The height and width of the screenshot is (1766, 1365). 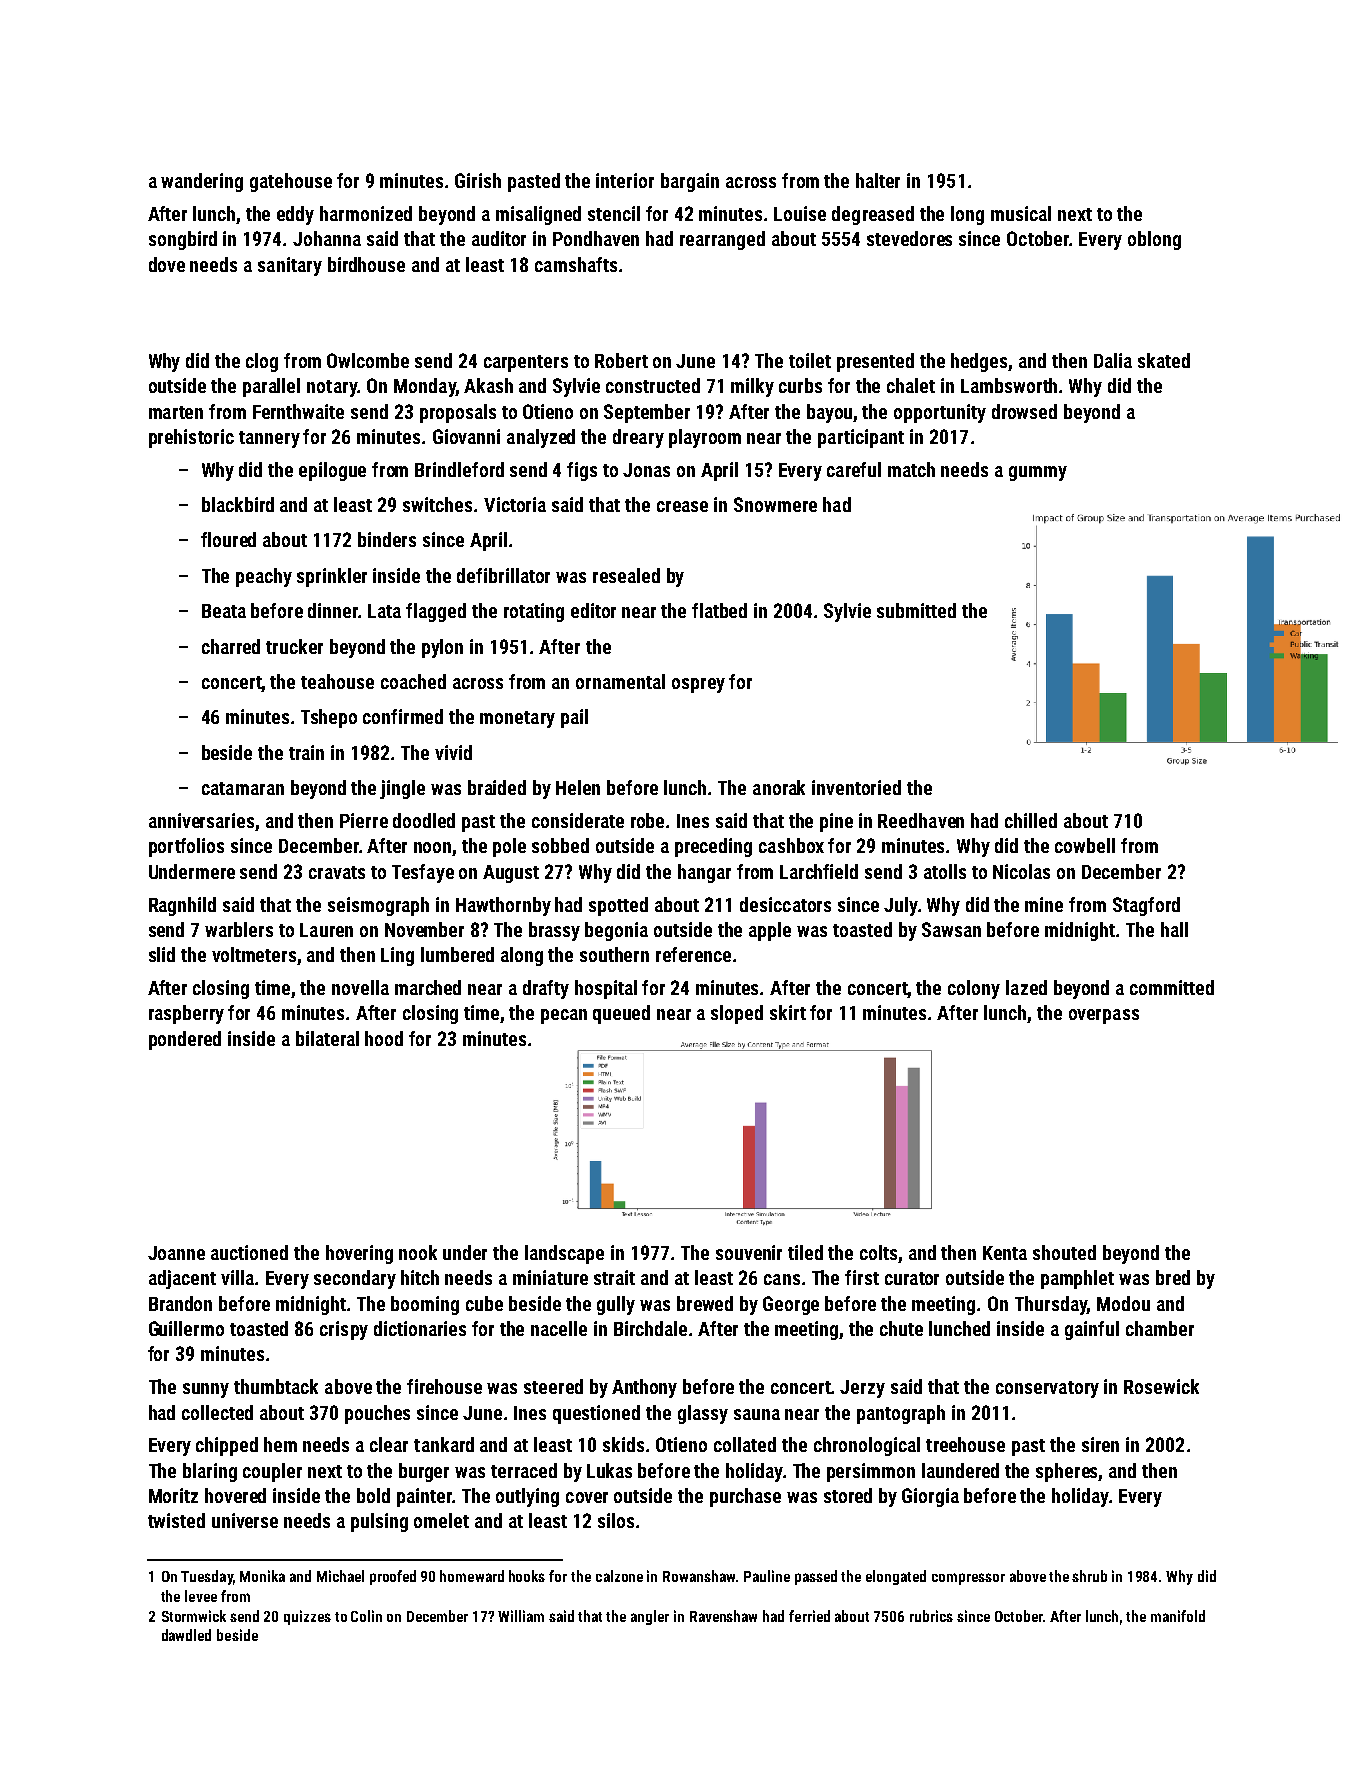 What do you see at coordinates (564, 1254) in the screenshot?
I see `landscape` at bounding box center [564, 1254].
